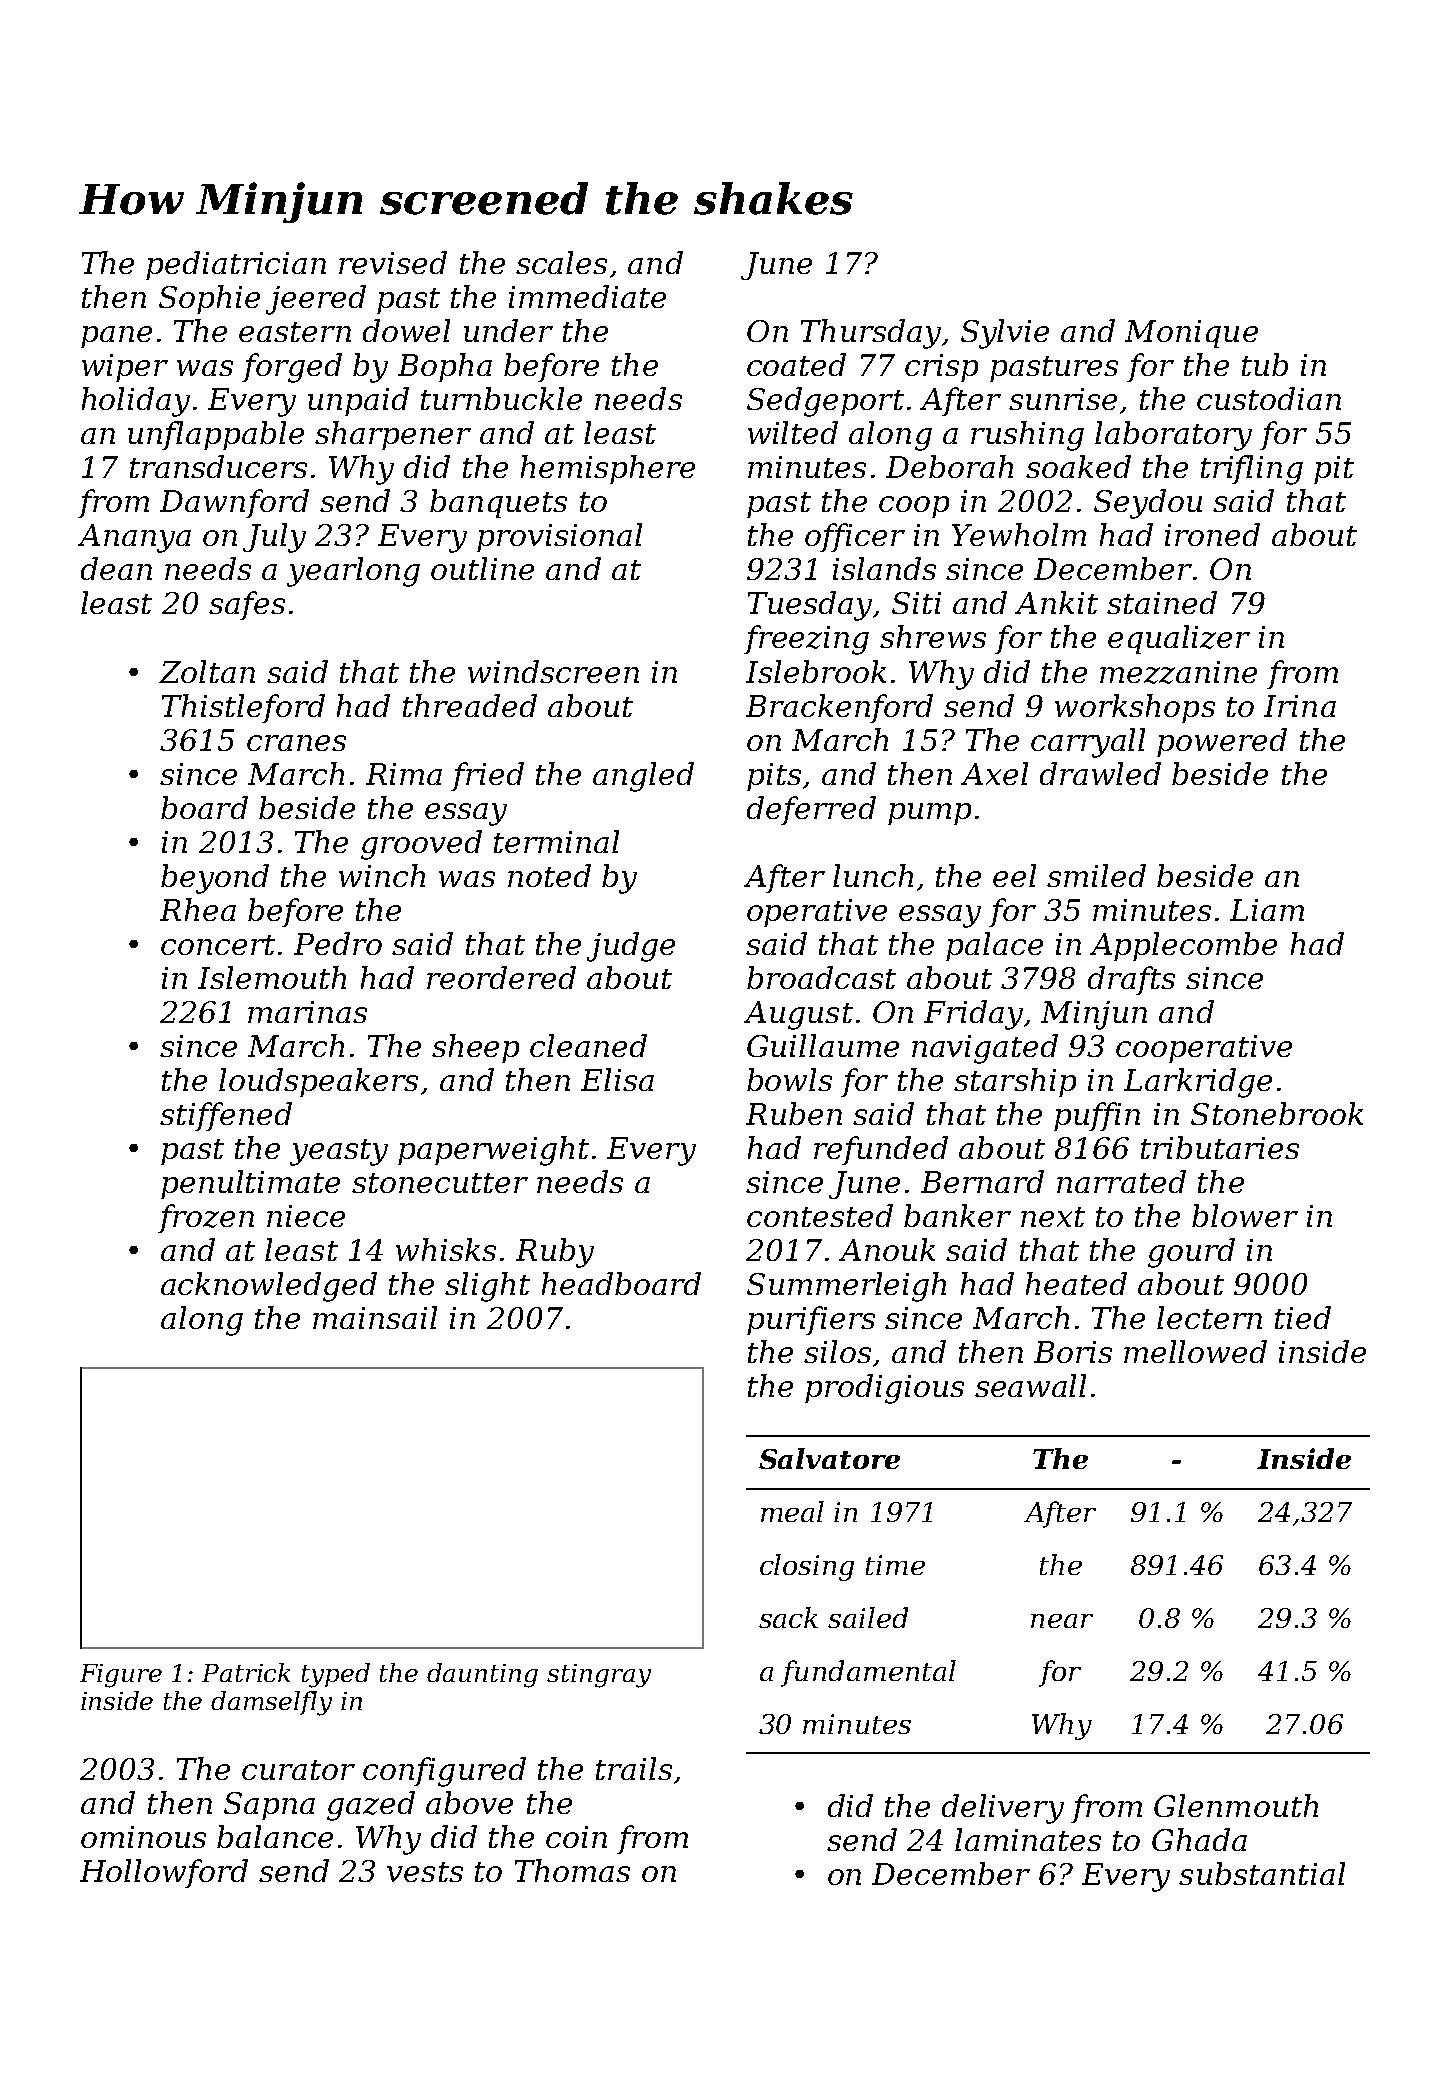 This page has height=2100, width=1450. I want to click on pane, so click(116, 337).
